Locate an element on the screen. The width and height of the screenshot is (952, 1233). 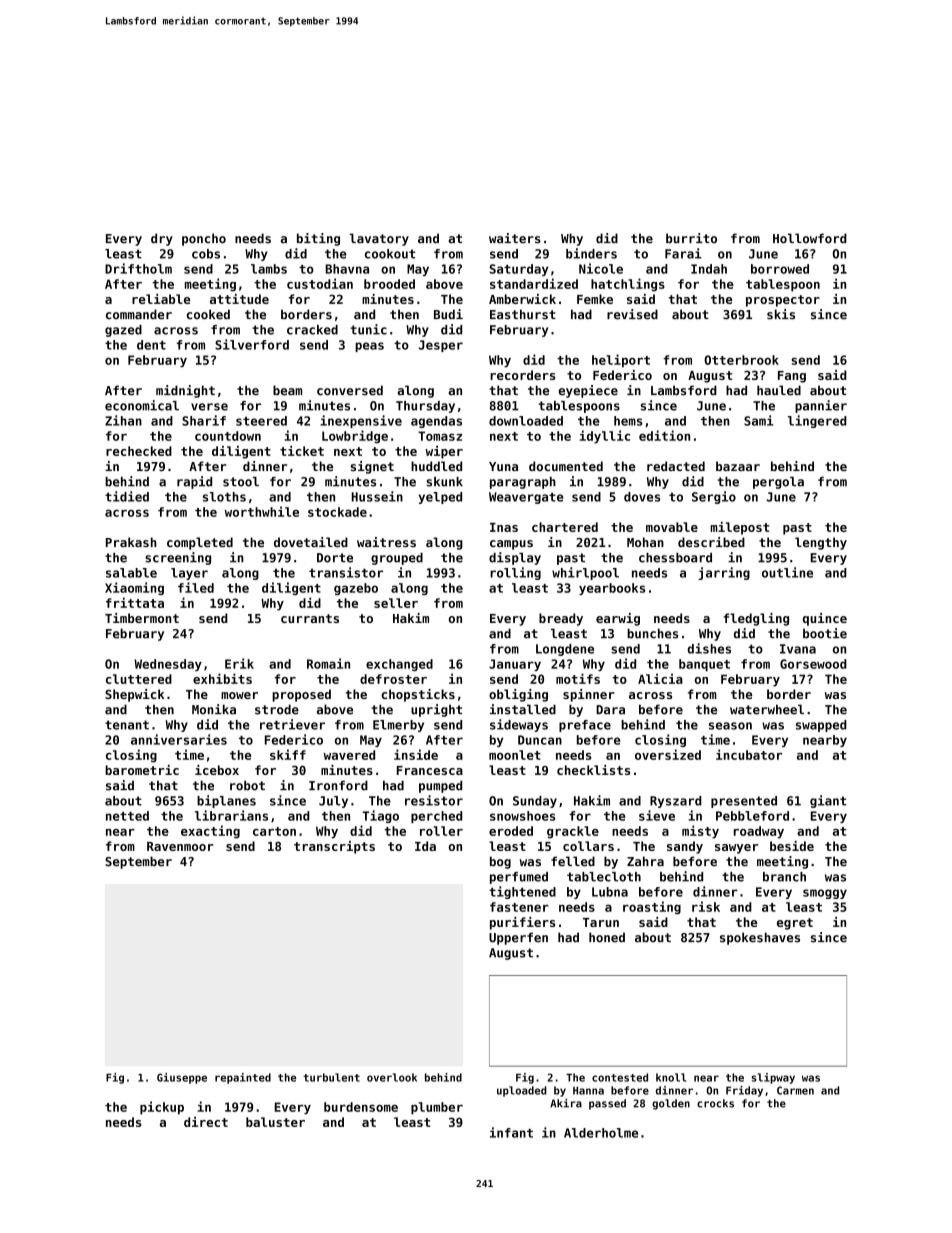
inside is located at coordinates (416, 754).
